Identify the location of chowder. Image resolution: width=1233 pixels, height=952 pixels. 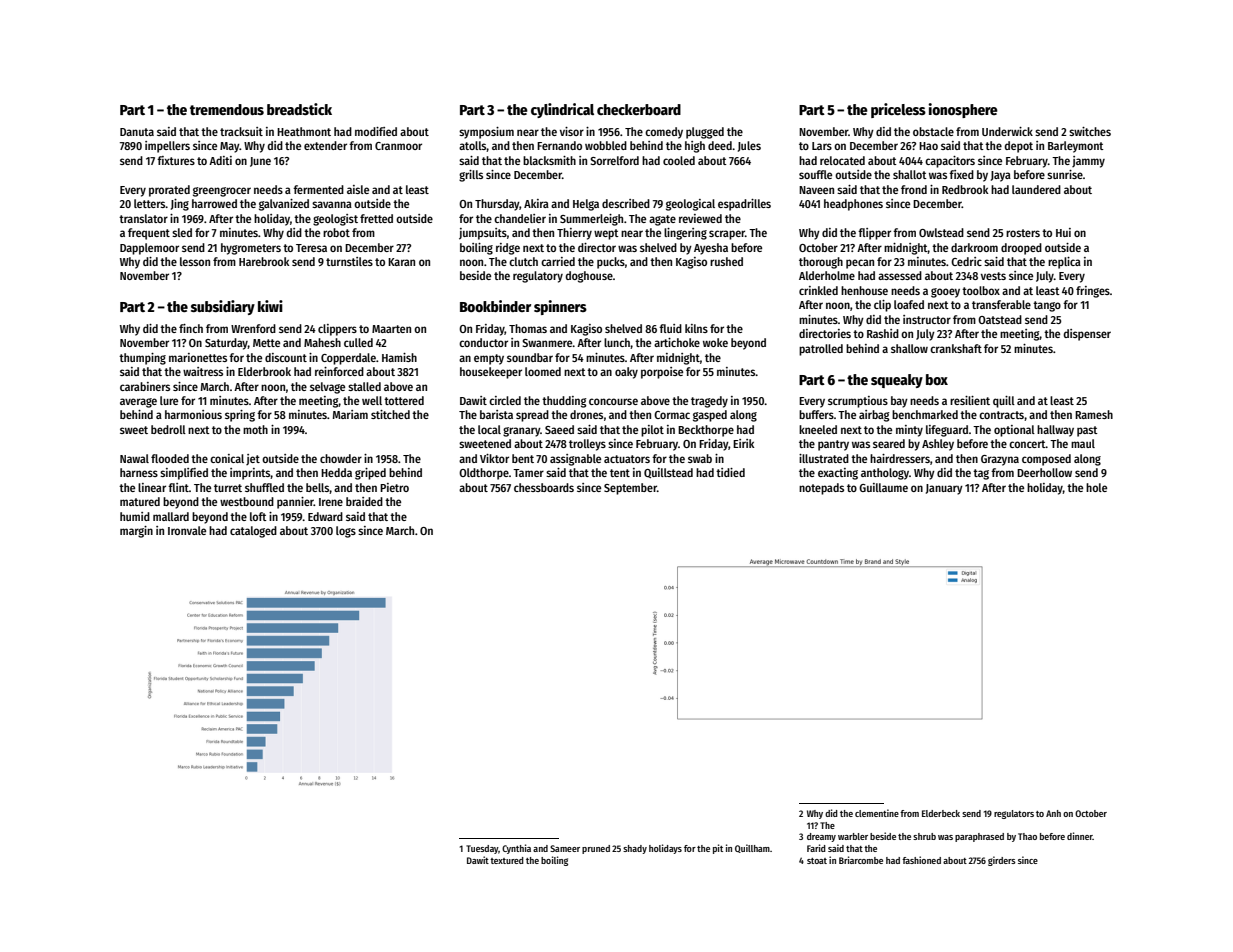
(341, 458).
